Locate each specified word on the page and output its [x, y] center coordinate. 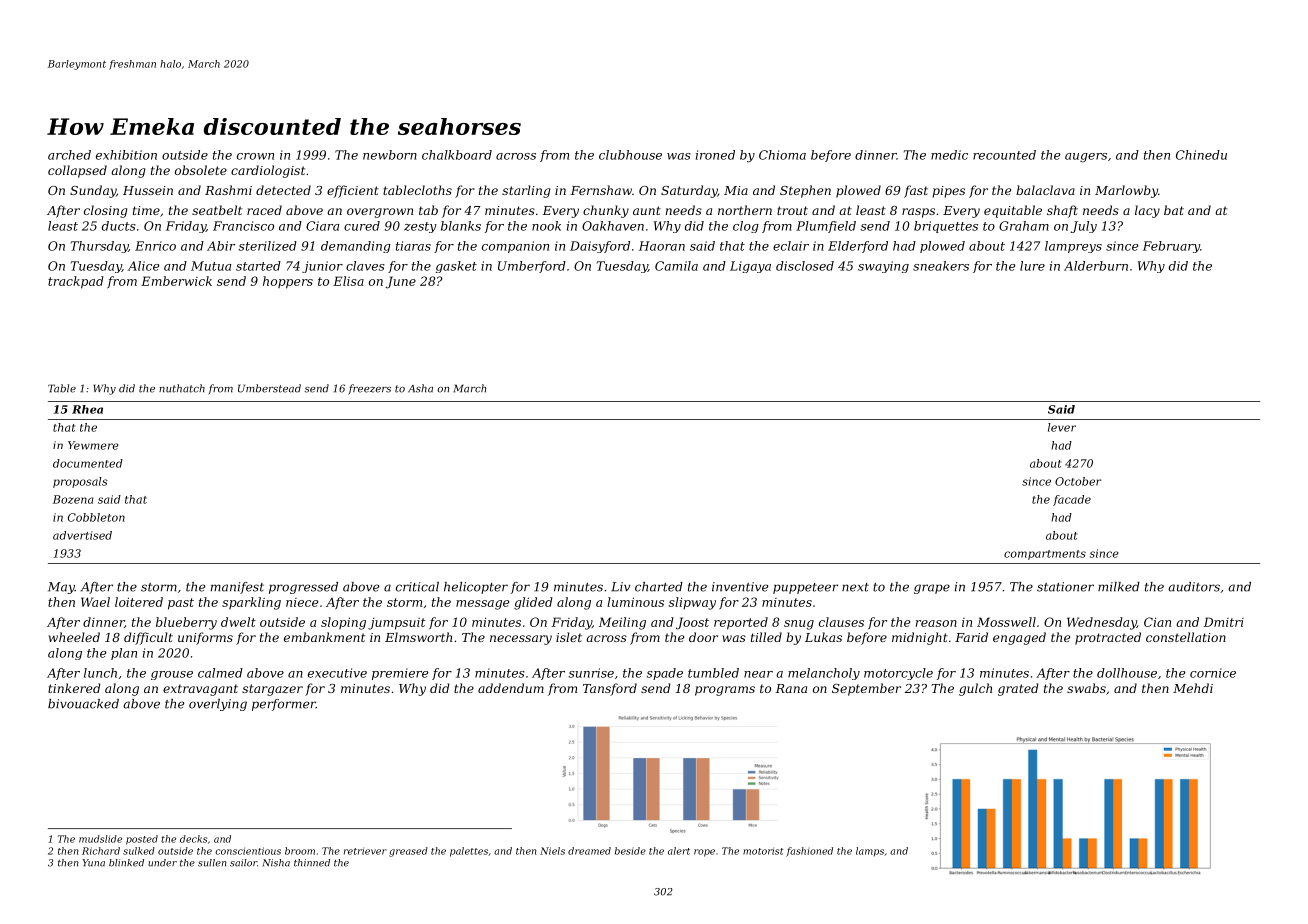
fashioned [809, 852]
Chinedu [1201, 155]
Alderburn [1096, 266]
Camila [676, 266]
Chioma [782, 155]
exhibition [126, 155]
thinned [312, 863]
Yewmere [93, 445]
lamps [870, 852]
